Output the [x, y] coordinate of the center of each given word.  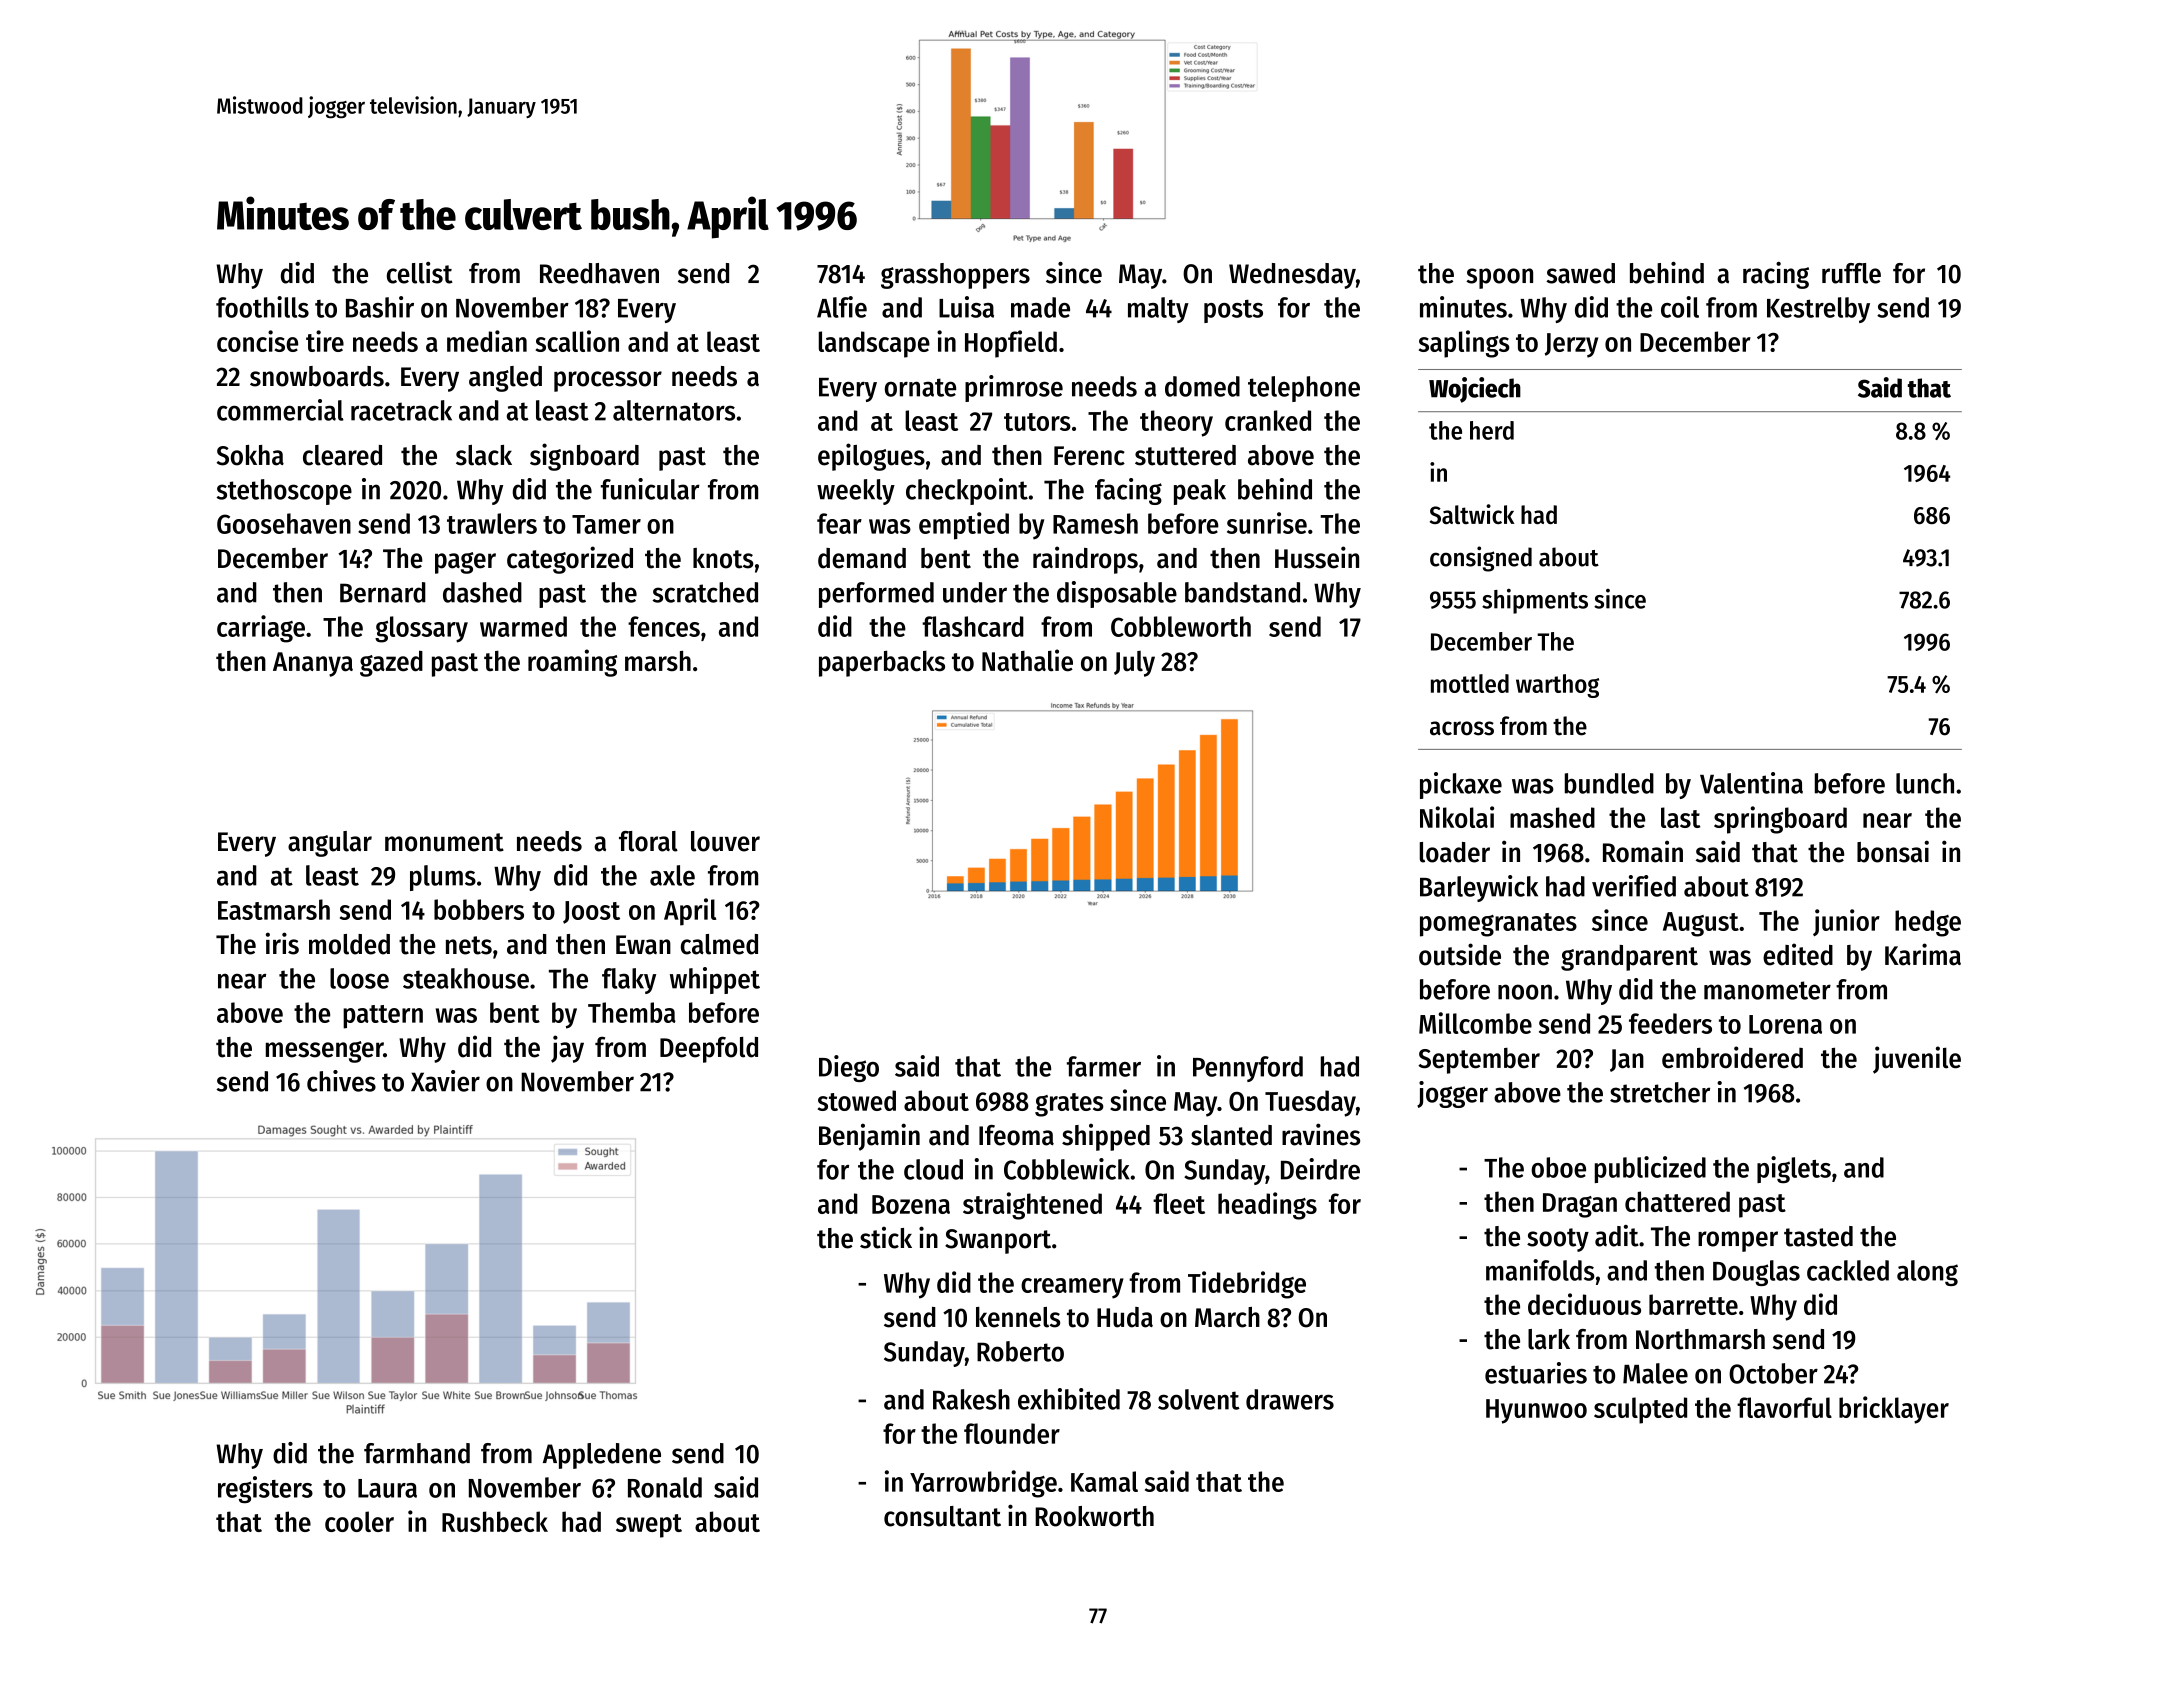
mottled [1470, 683]
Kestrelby [1818, 310]
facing [1128, 491]
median [487, 341]
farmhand [417, 1453]
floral [648, 841]
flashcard [973, 626]
